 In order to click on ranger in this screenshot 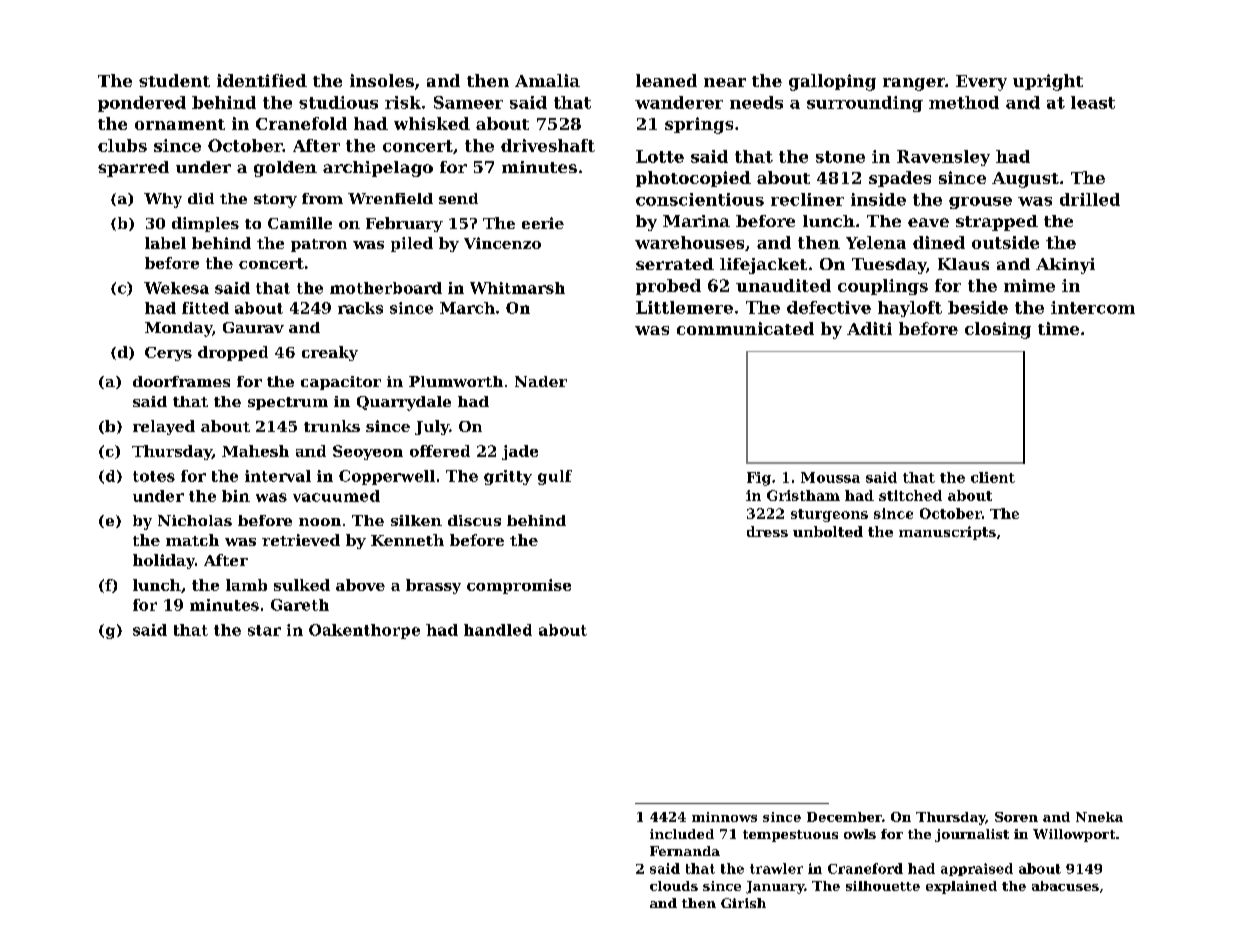, I will do `click(914, 84)`.
